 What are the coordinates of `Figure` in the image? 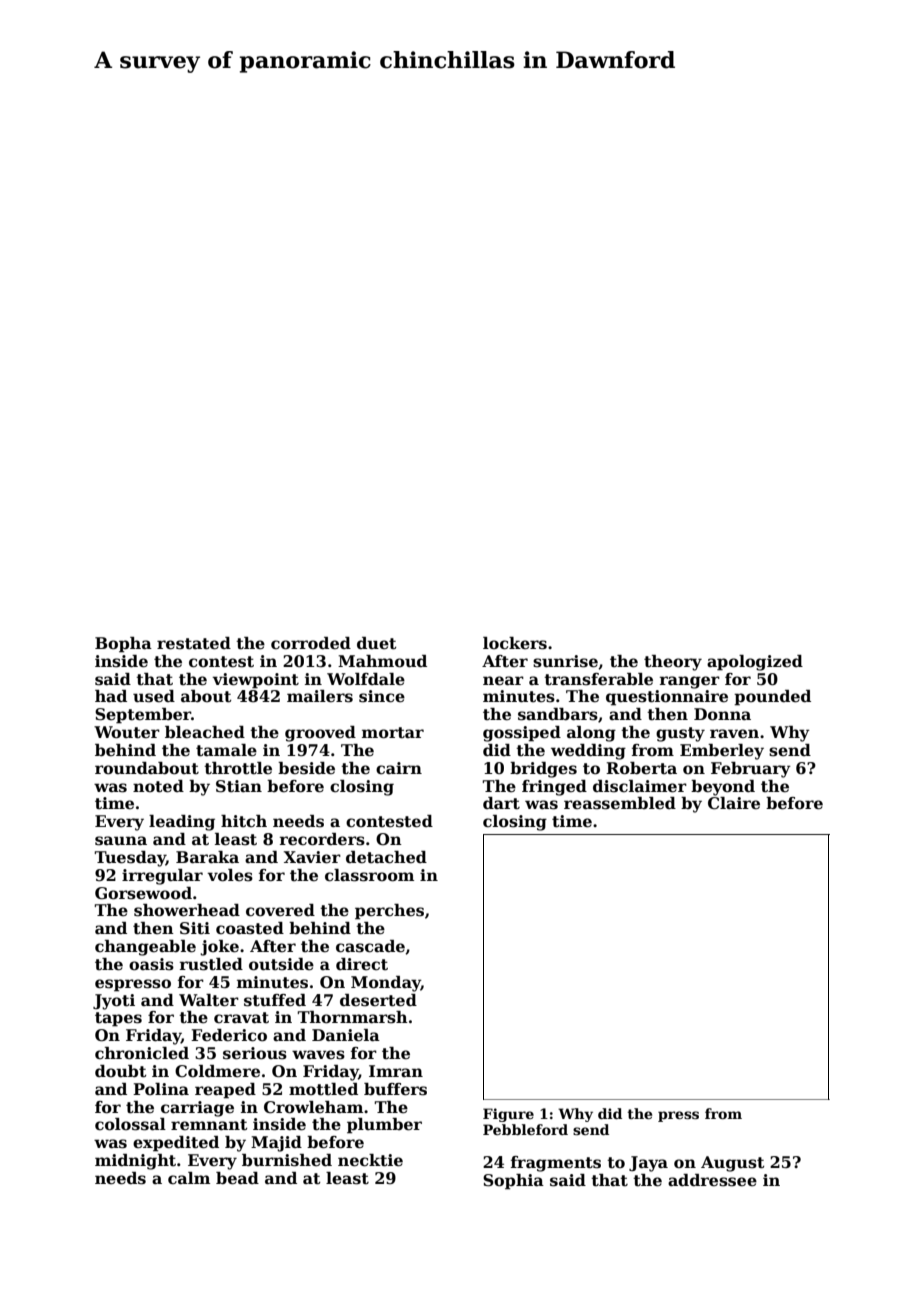 It's located at (508, 1115).
